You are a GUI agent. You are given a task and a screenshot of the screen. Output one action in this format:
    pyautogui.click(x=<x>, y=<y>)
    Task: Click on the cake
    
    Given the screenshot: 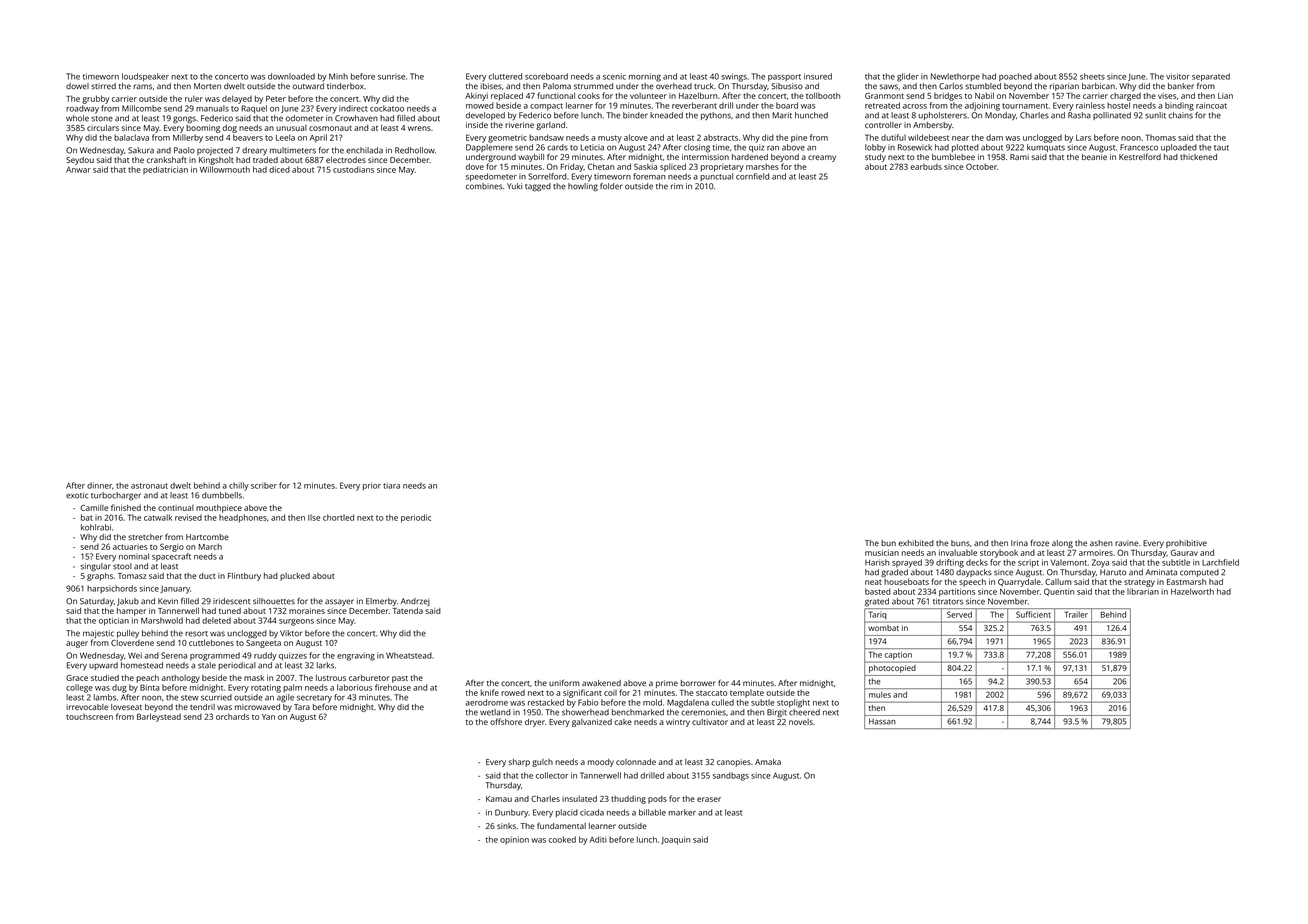 What is the action you would take?
    pyautogui.click(x=623, y=722)
